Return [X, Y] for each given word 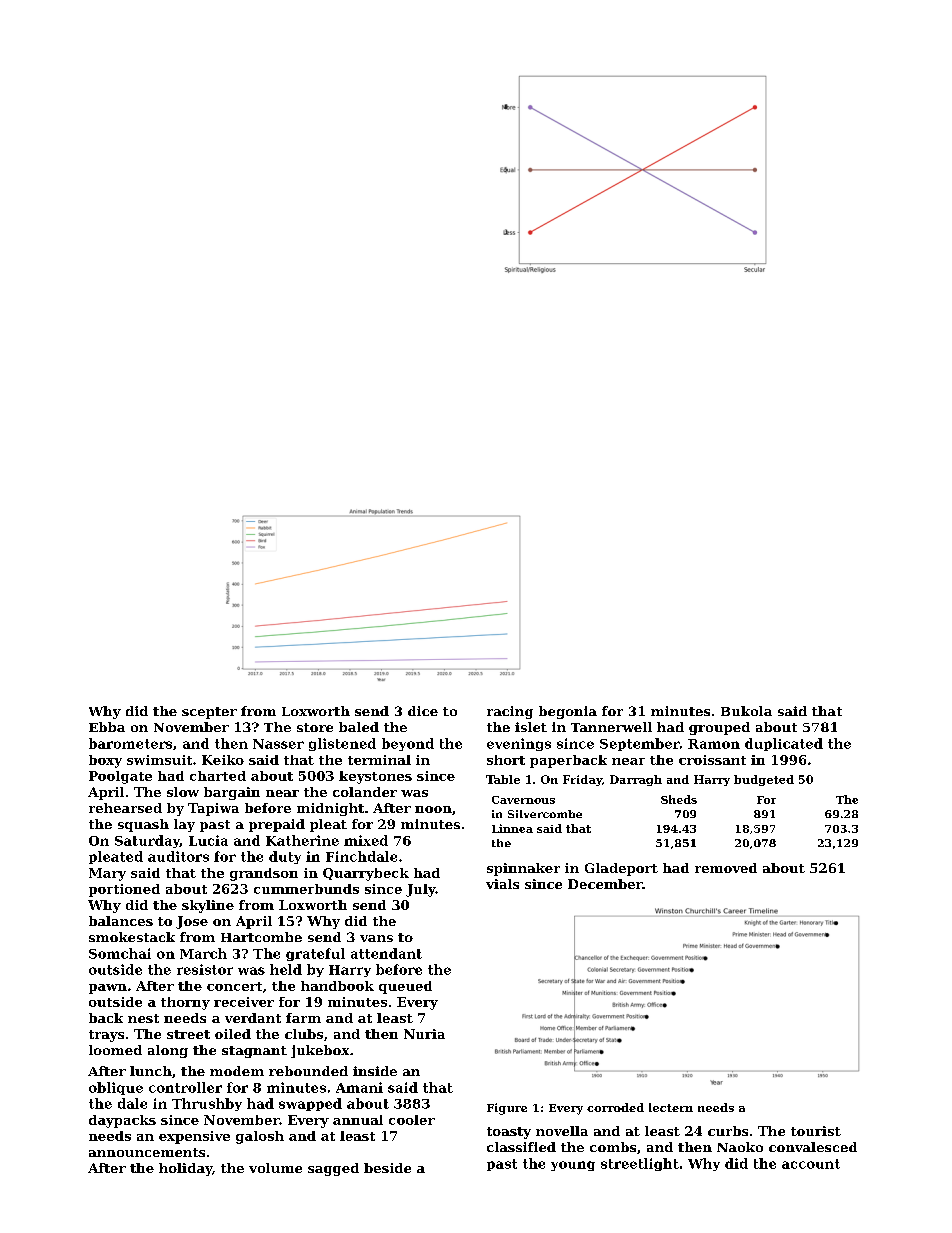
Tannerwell [611, 727]
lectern [671, 1107]
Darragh [636, 780]
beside [387, 1168]
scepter [209, 713]
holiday [185, 1169]
